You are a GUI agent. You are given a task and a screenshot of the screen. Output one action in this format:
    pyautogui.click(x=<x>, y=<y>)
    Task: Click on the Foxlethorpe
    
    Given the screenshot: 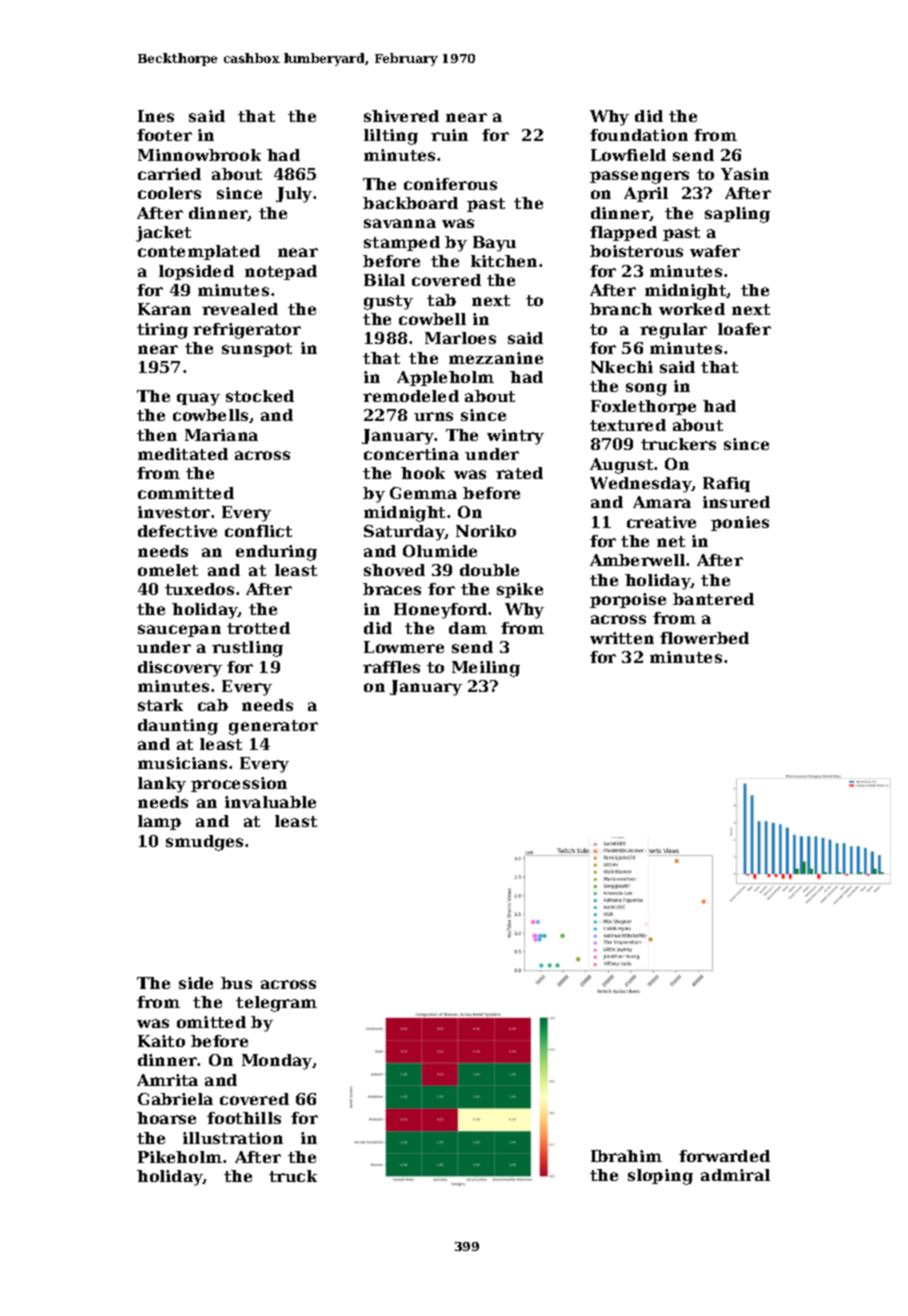 What is the action you would take?
    pyautogui.click(x=643, y=407)
